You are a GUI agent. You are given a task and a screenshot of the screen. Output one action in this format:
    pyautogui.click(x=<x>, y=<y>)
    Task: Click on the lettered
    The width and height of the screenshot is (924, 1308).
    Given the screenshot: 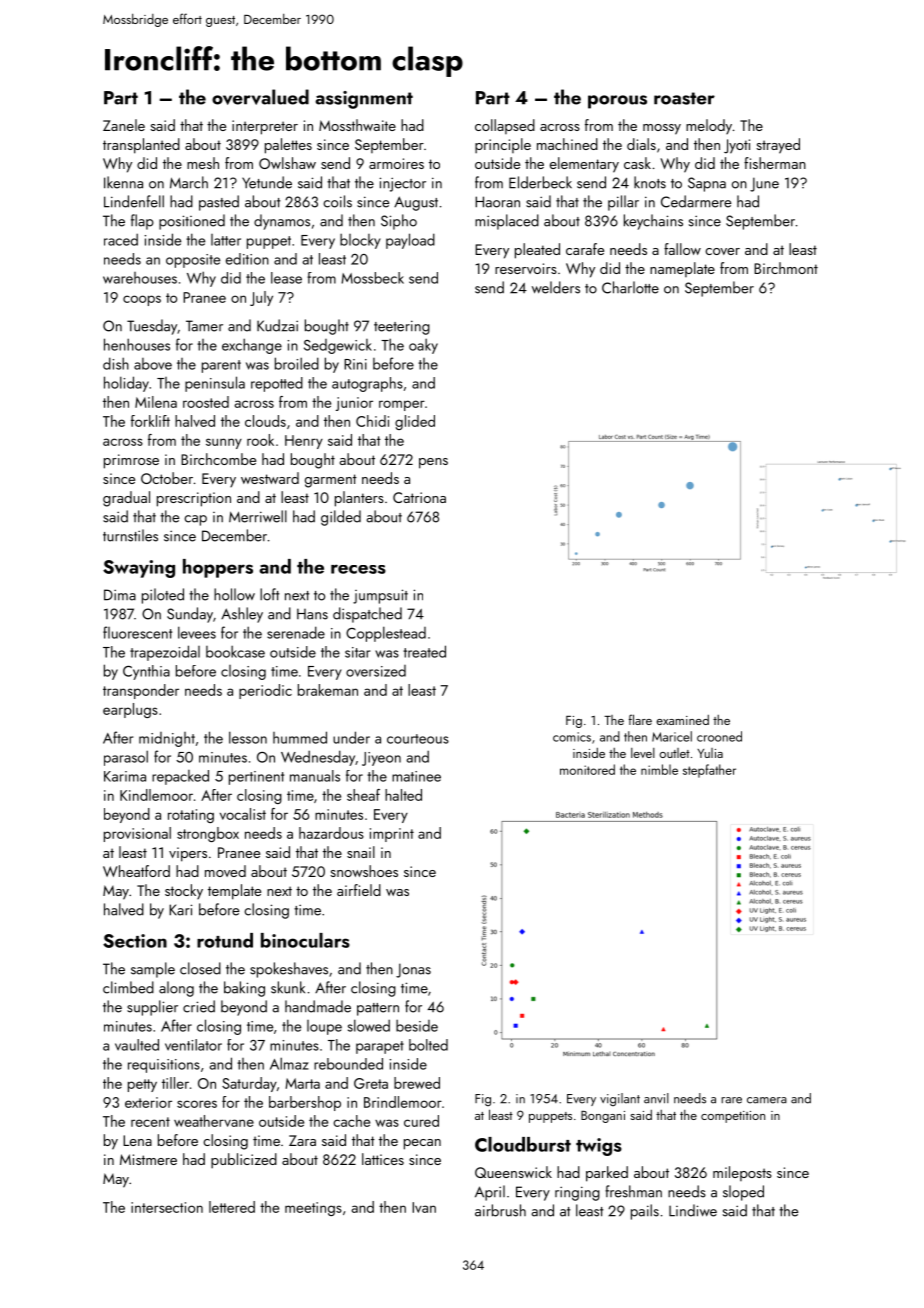 What is the action you would take?
    pyautogui.click(x=232, y=1207)
